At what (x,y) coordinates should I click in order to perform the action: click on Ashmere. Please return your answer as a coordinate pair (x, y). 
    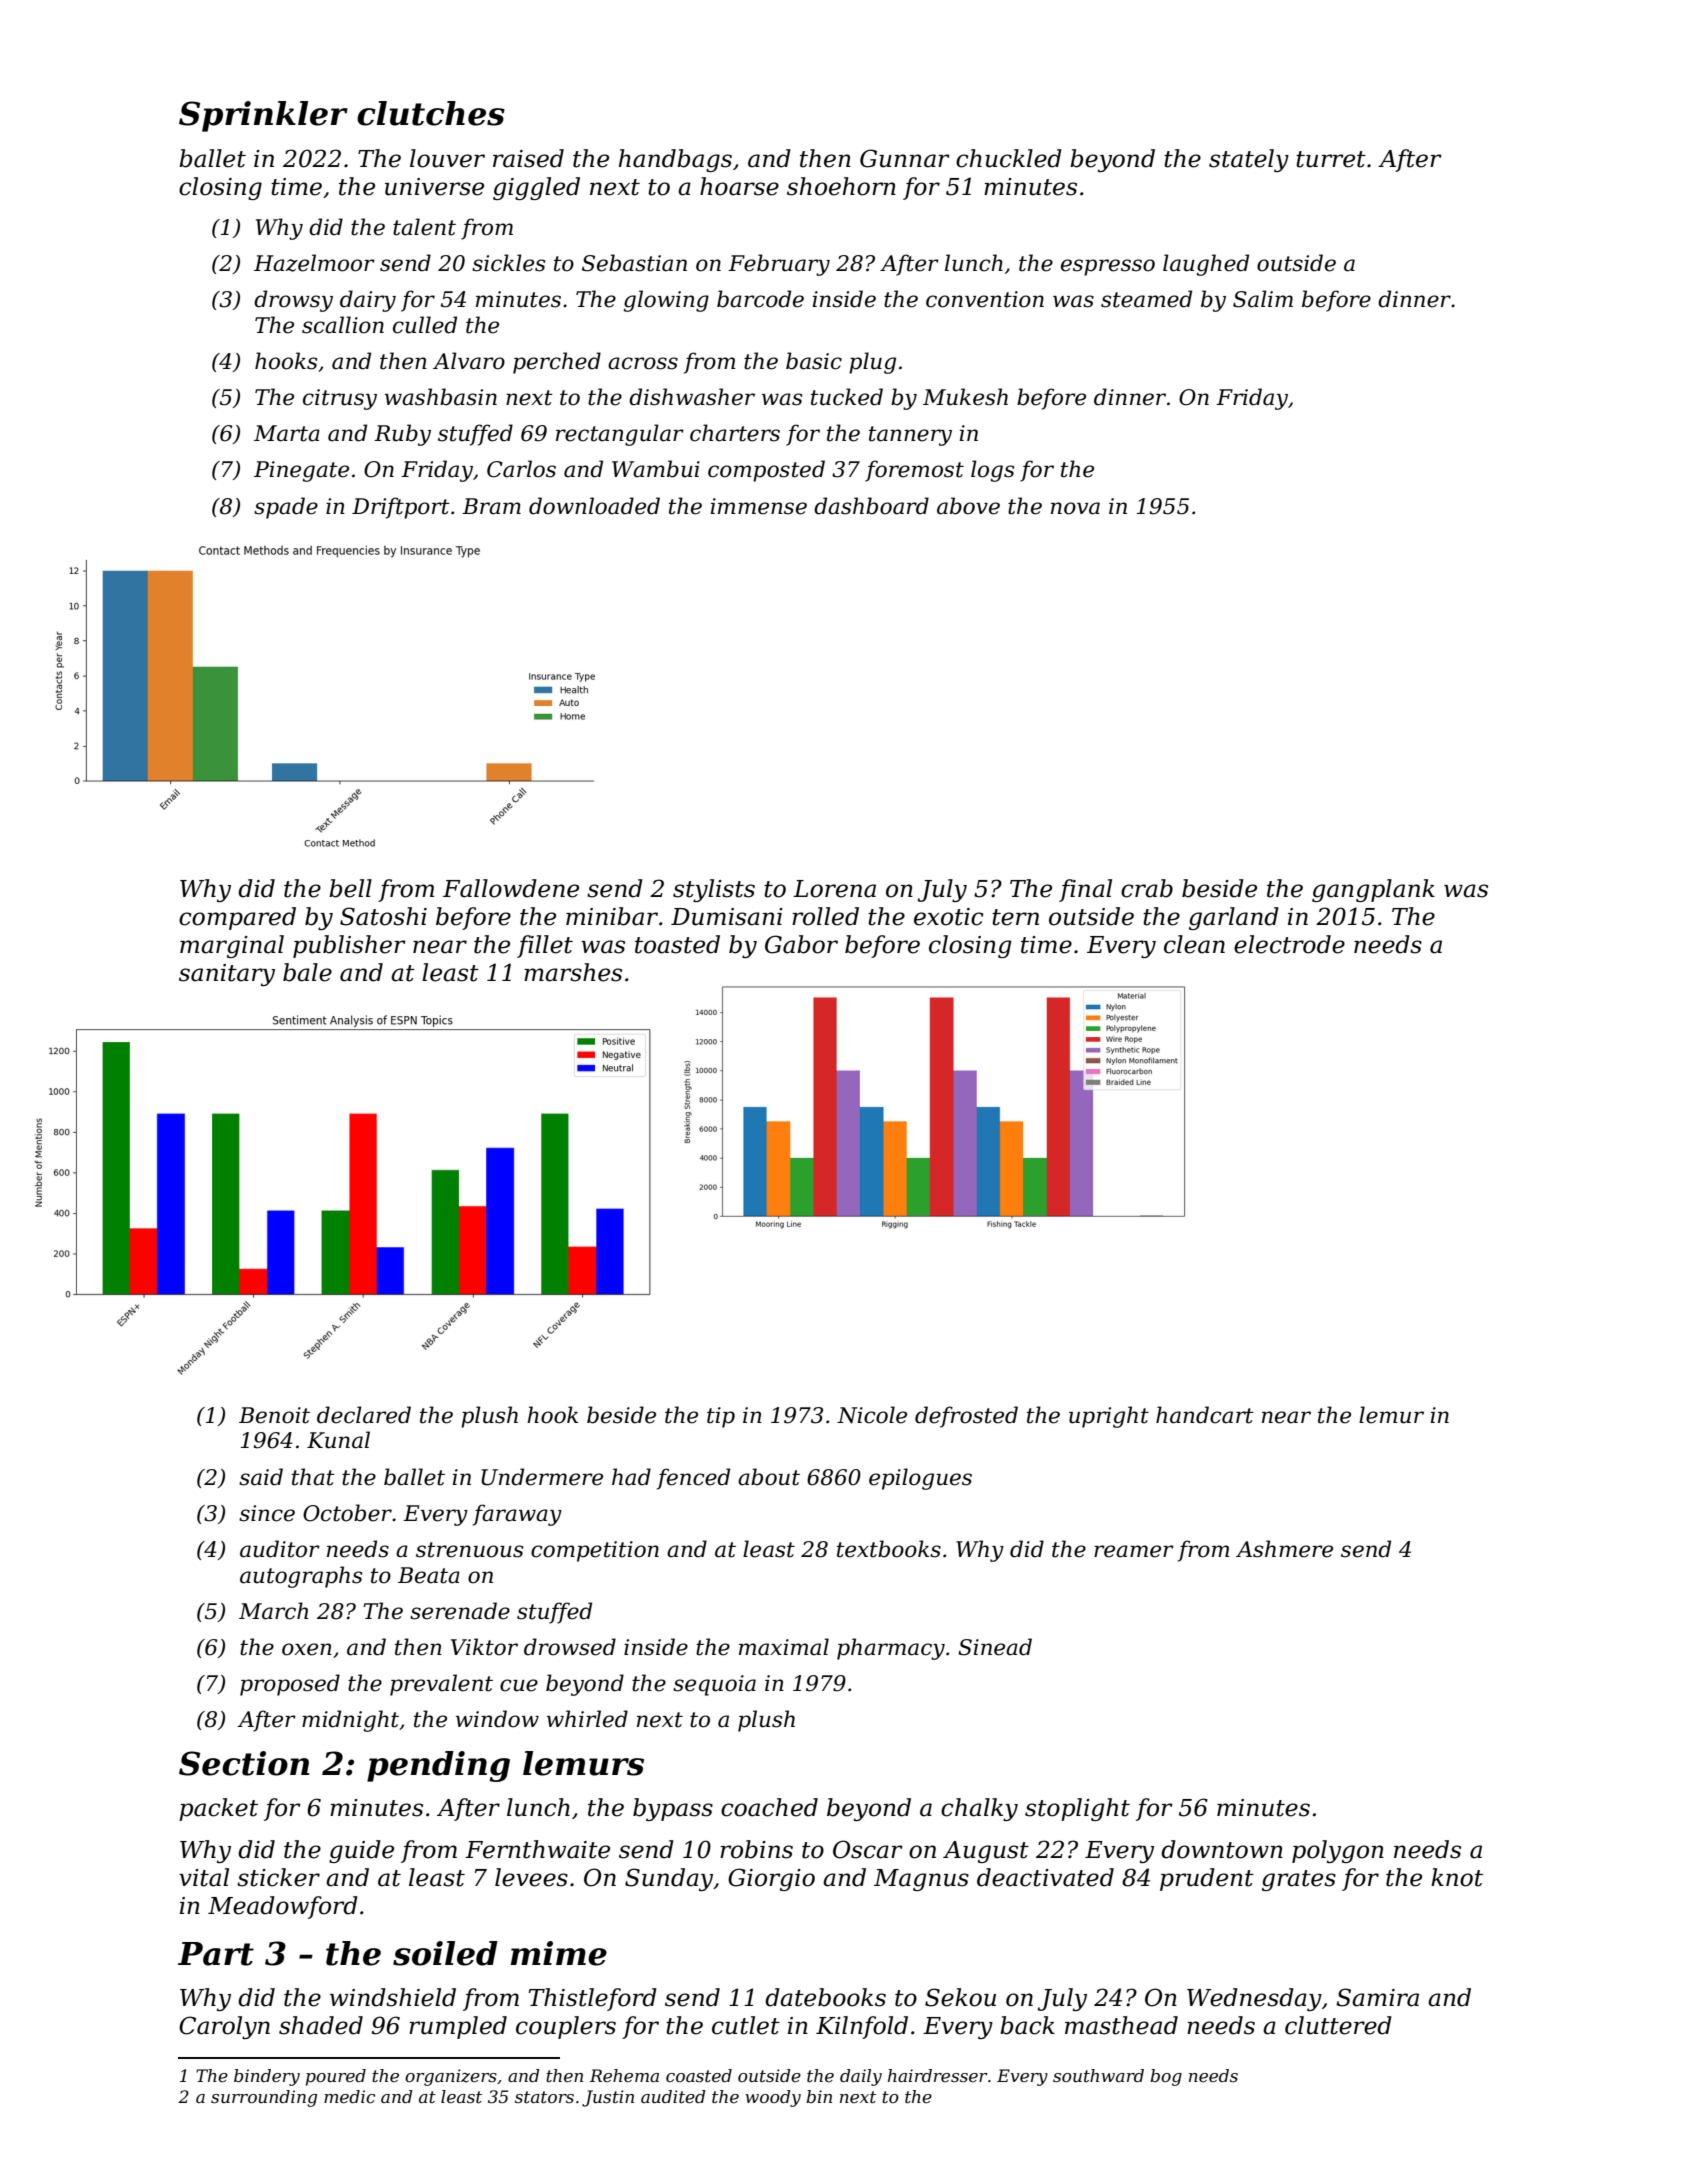
    Looking at the image, I should click on (1284, 1549).
